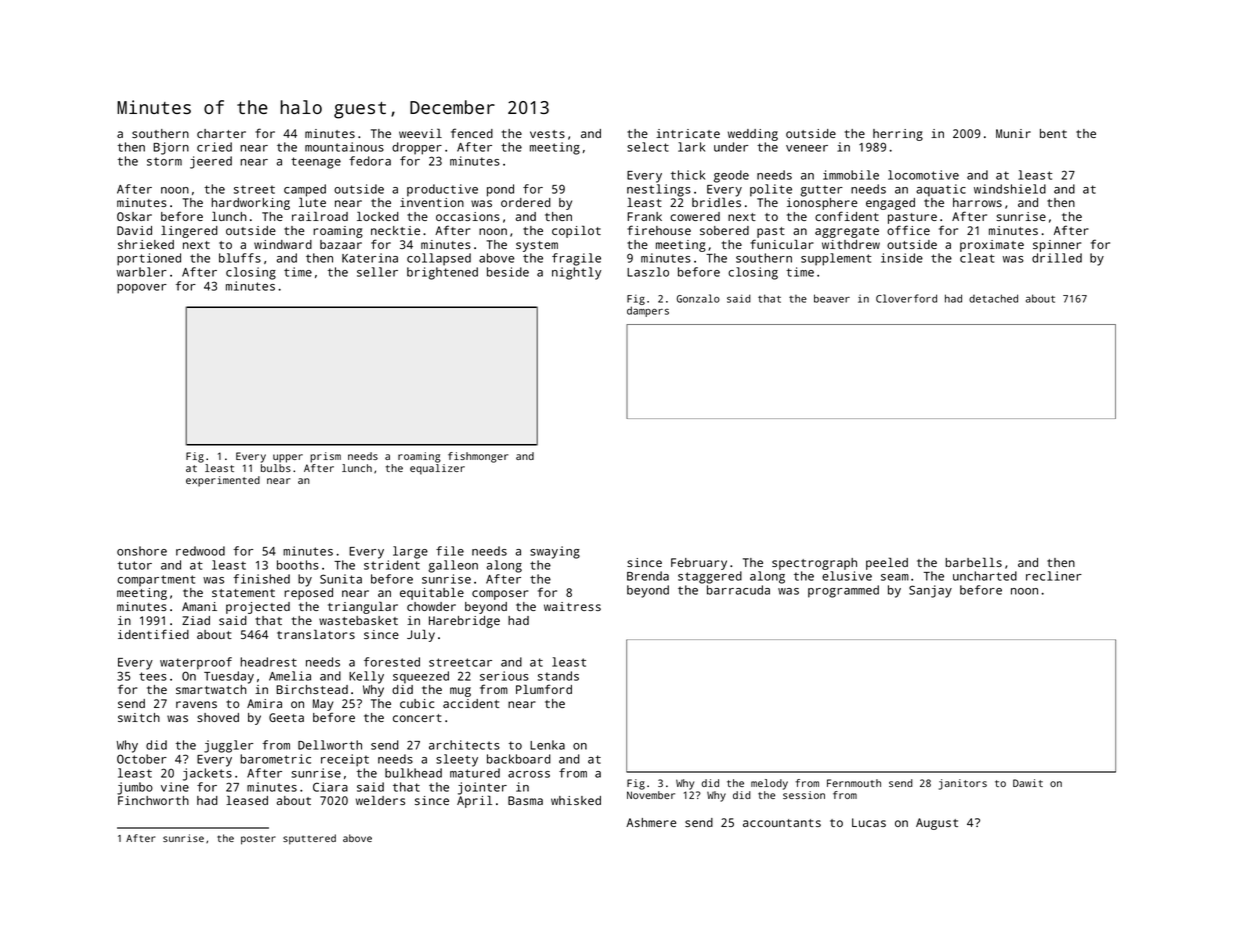  Describe the element at coordinates (316, 634) in the screenshot. I see `translators` at that location.
